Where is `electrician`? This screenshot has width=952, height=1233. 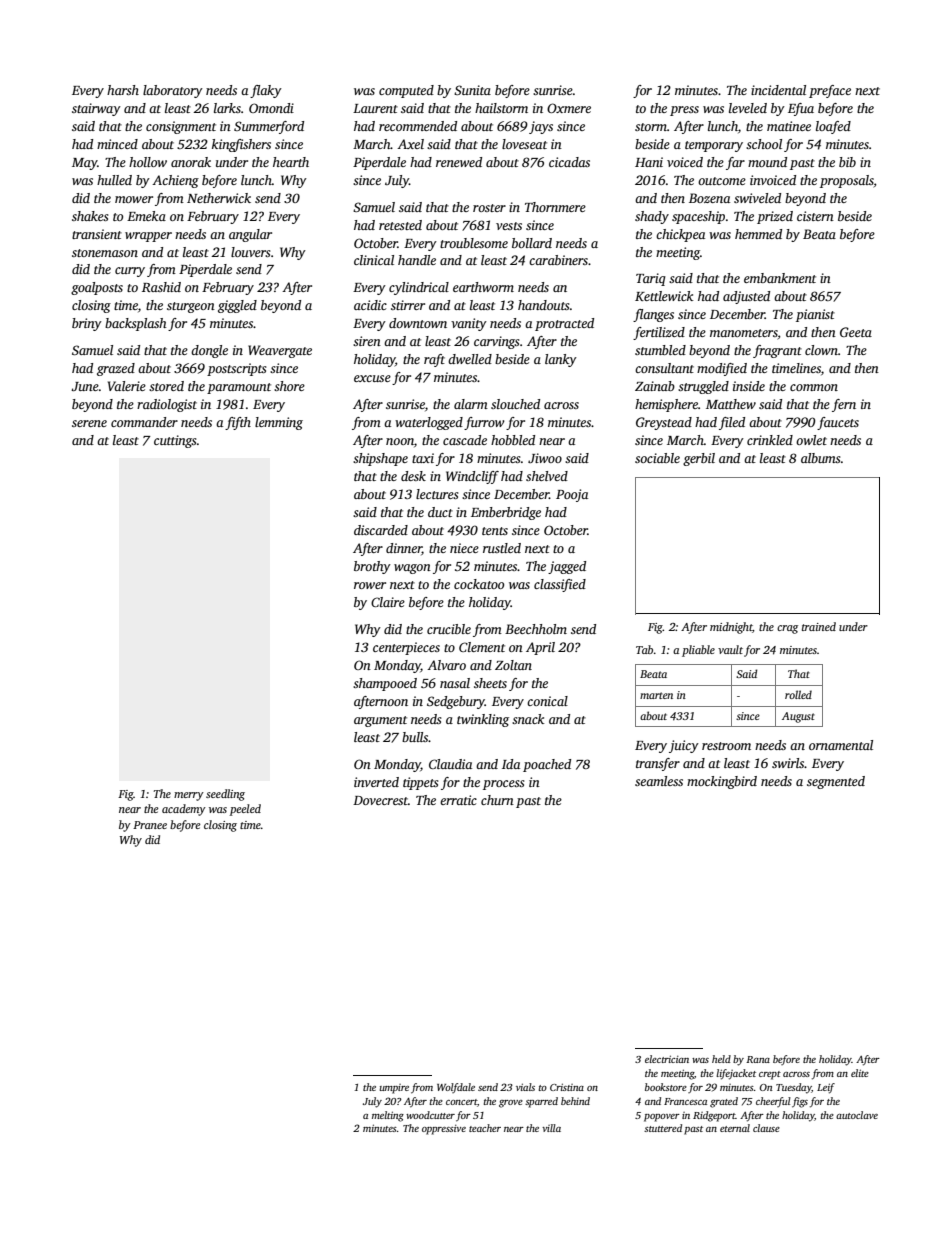 electrician is located at coordinates (667, 1059).
